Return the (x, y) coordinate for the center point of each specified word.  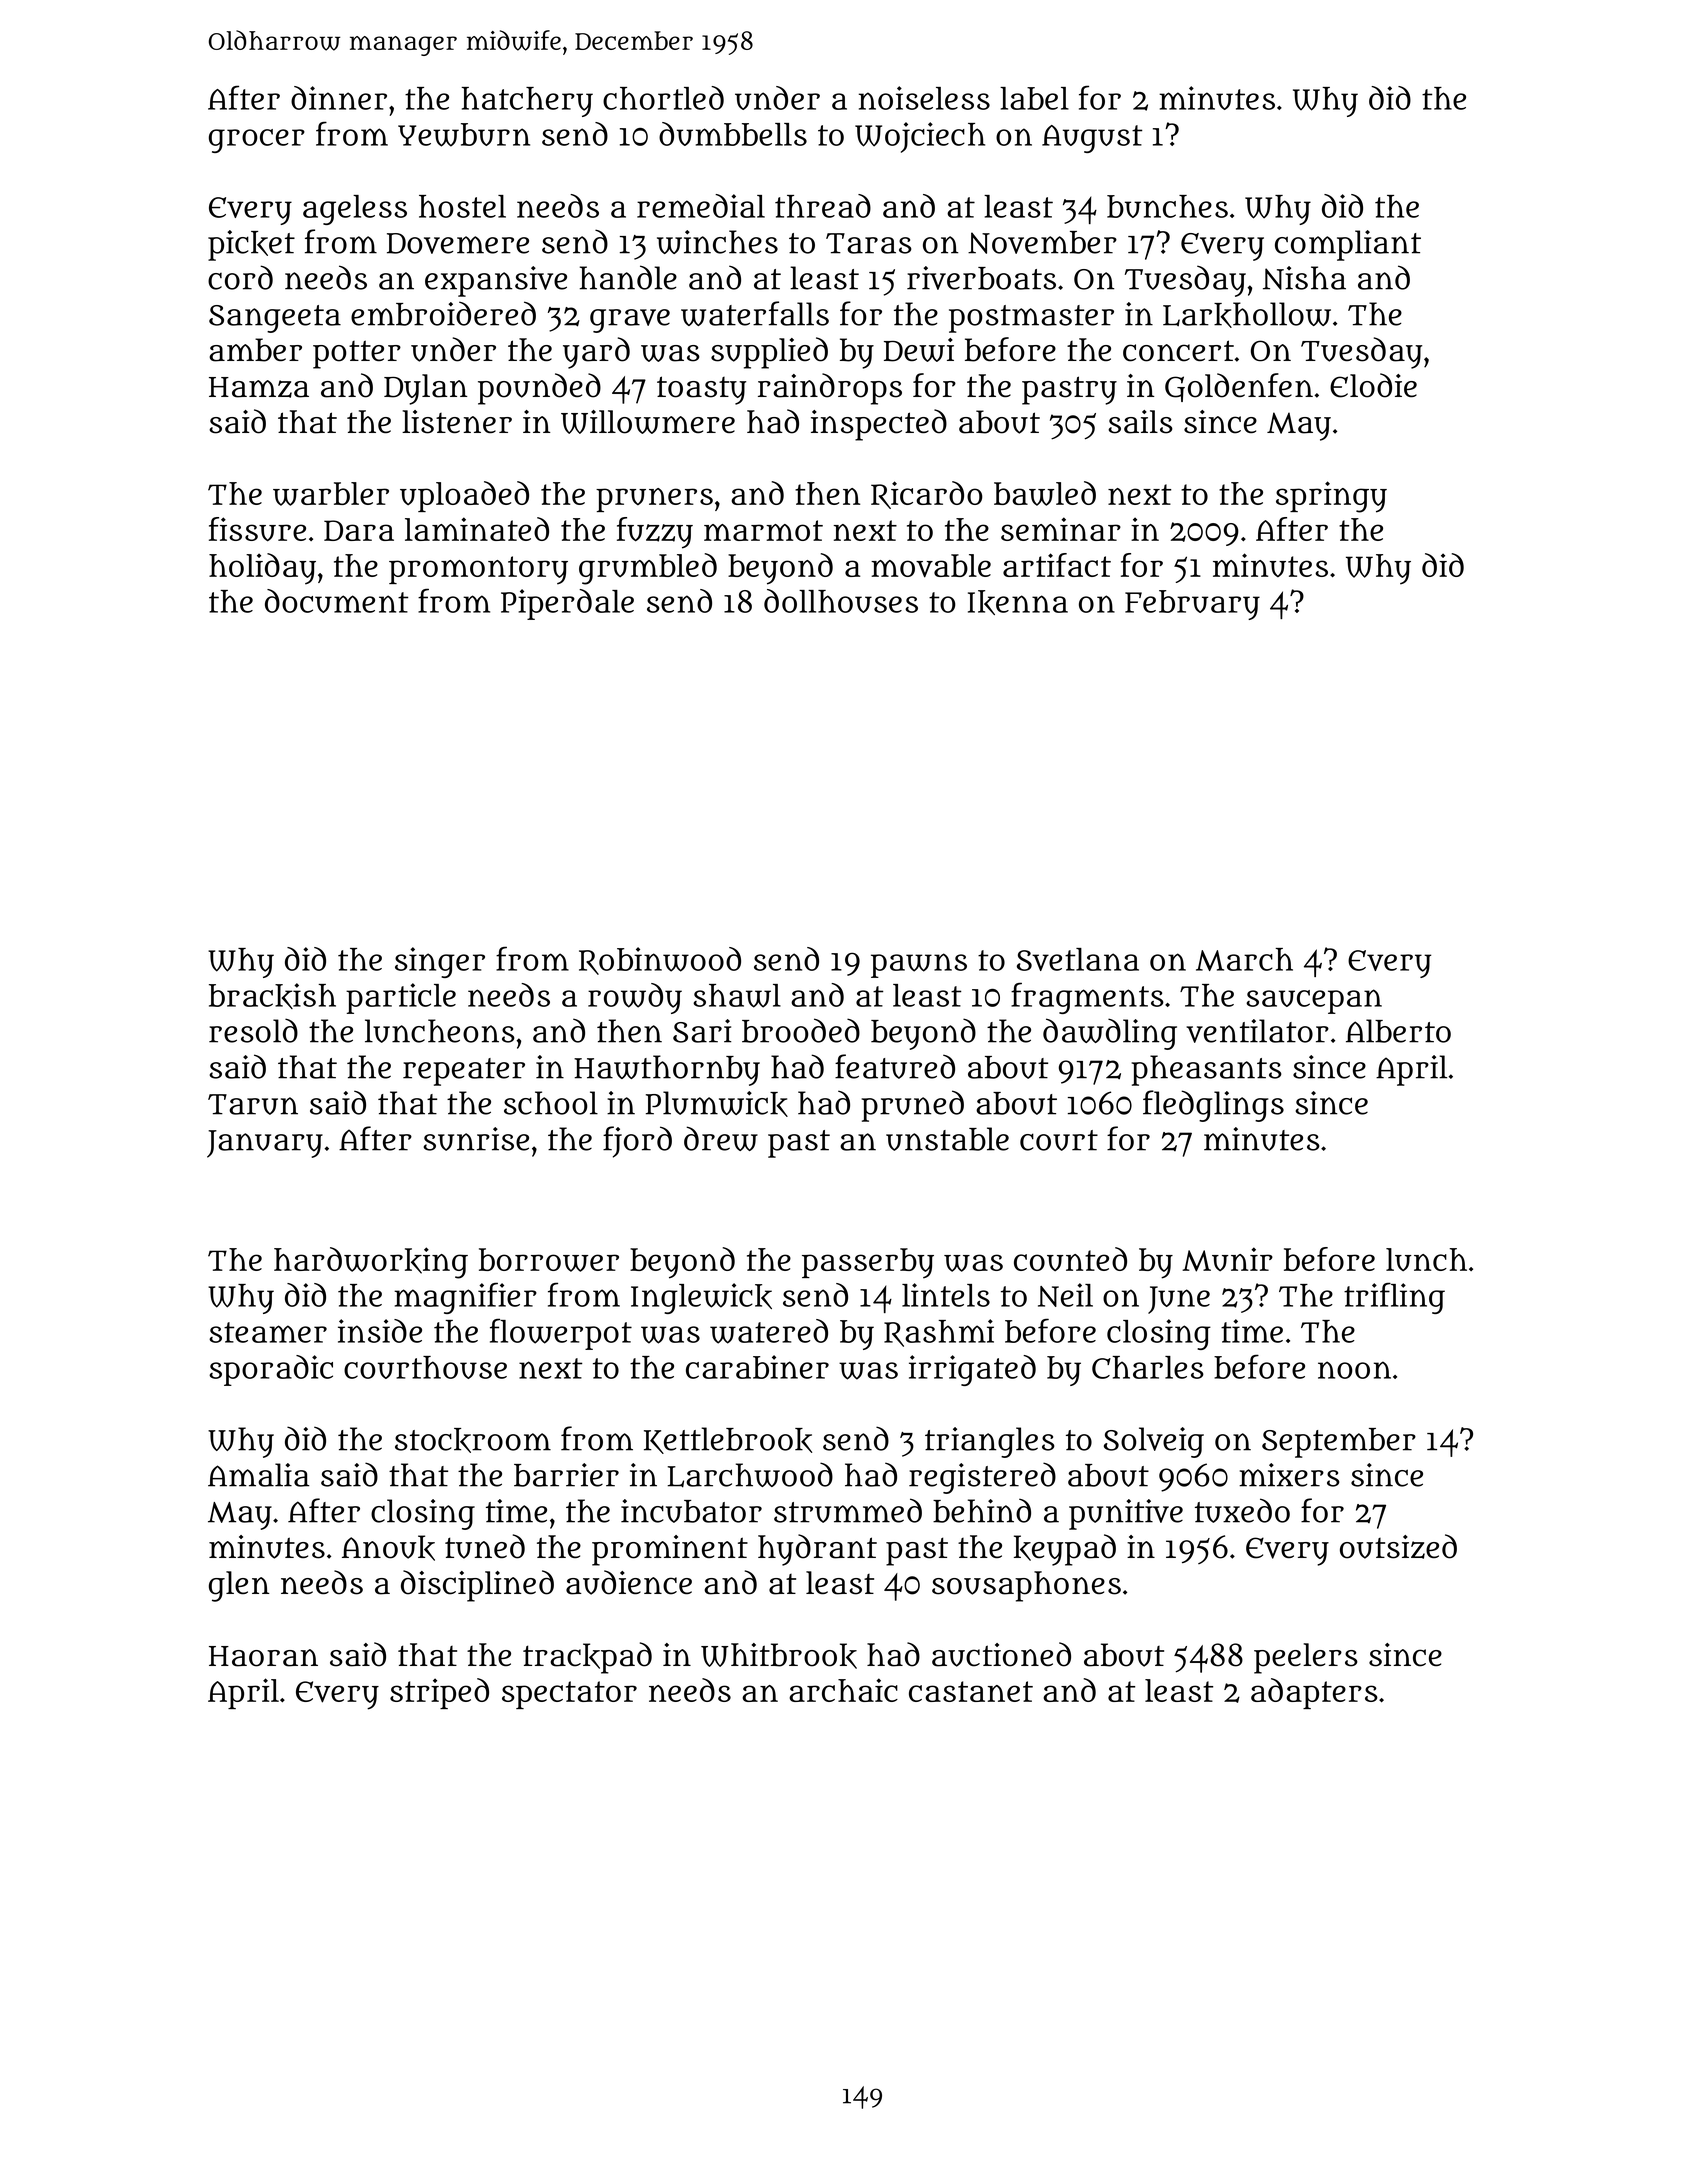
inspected (879, 425)
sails (1140, 422)
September (1339, 1443)
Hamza (259, 387)
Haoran (263, 1656)
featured (895, 1066)
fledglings (1213, 1106)
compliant (1348, 245)
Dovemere (458, 243)
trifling (1394, 1298)
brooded (801, 1030)
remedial (701, 206)
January (265, 1144)
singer (440, 962)
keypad (1065, 1550)
